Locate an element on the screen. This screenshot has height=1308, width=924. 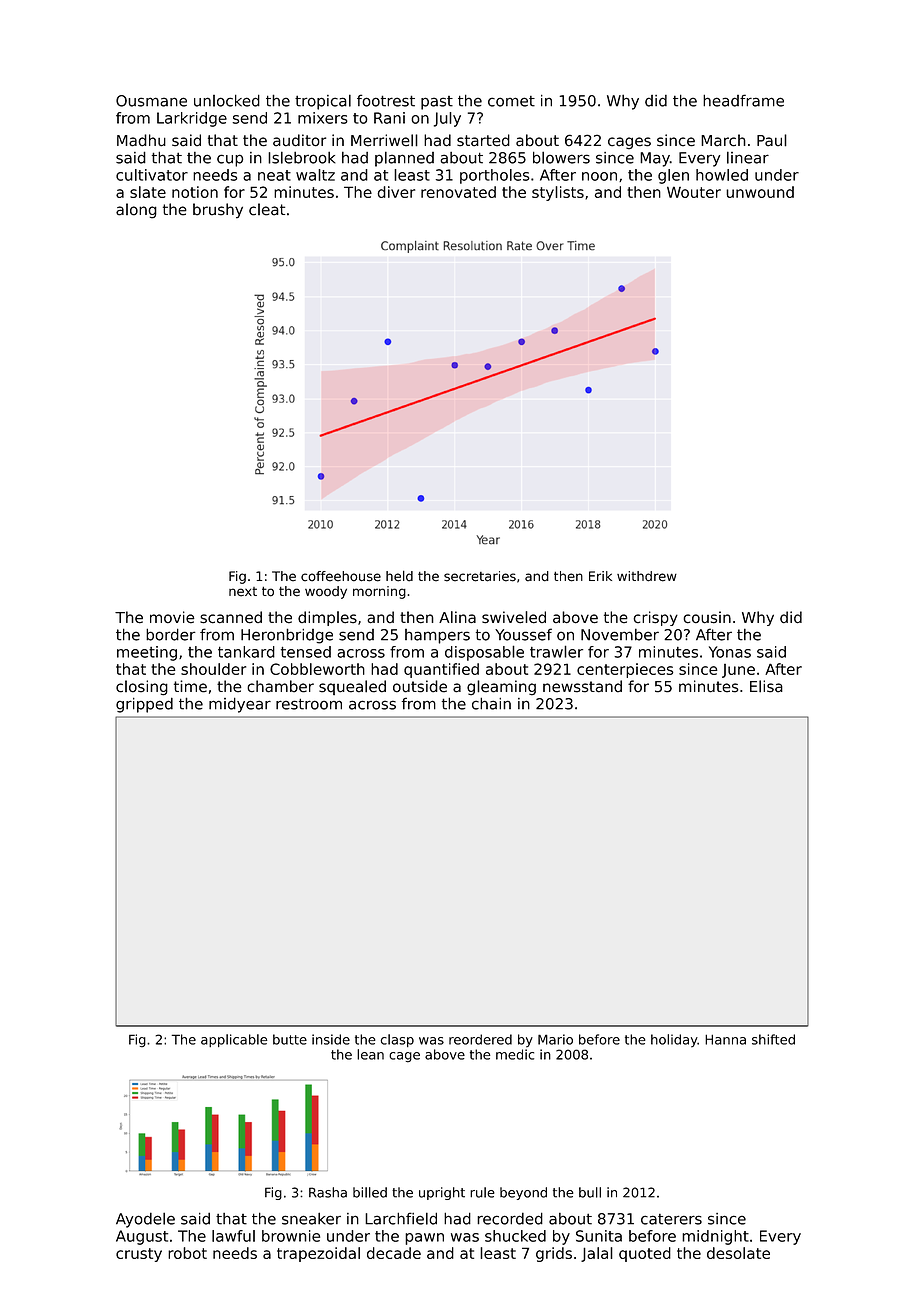
shifted is located at coordinates (773, 1039).
